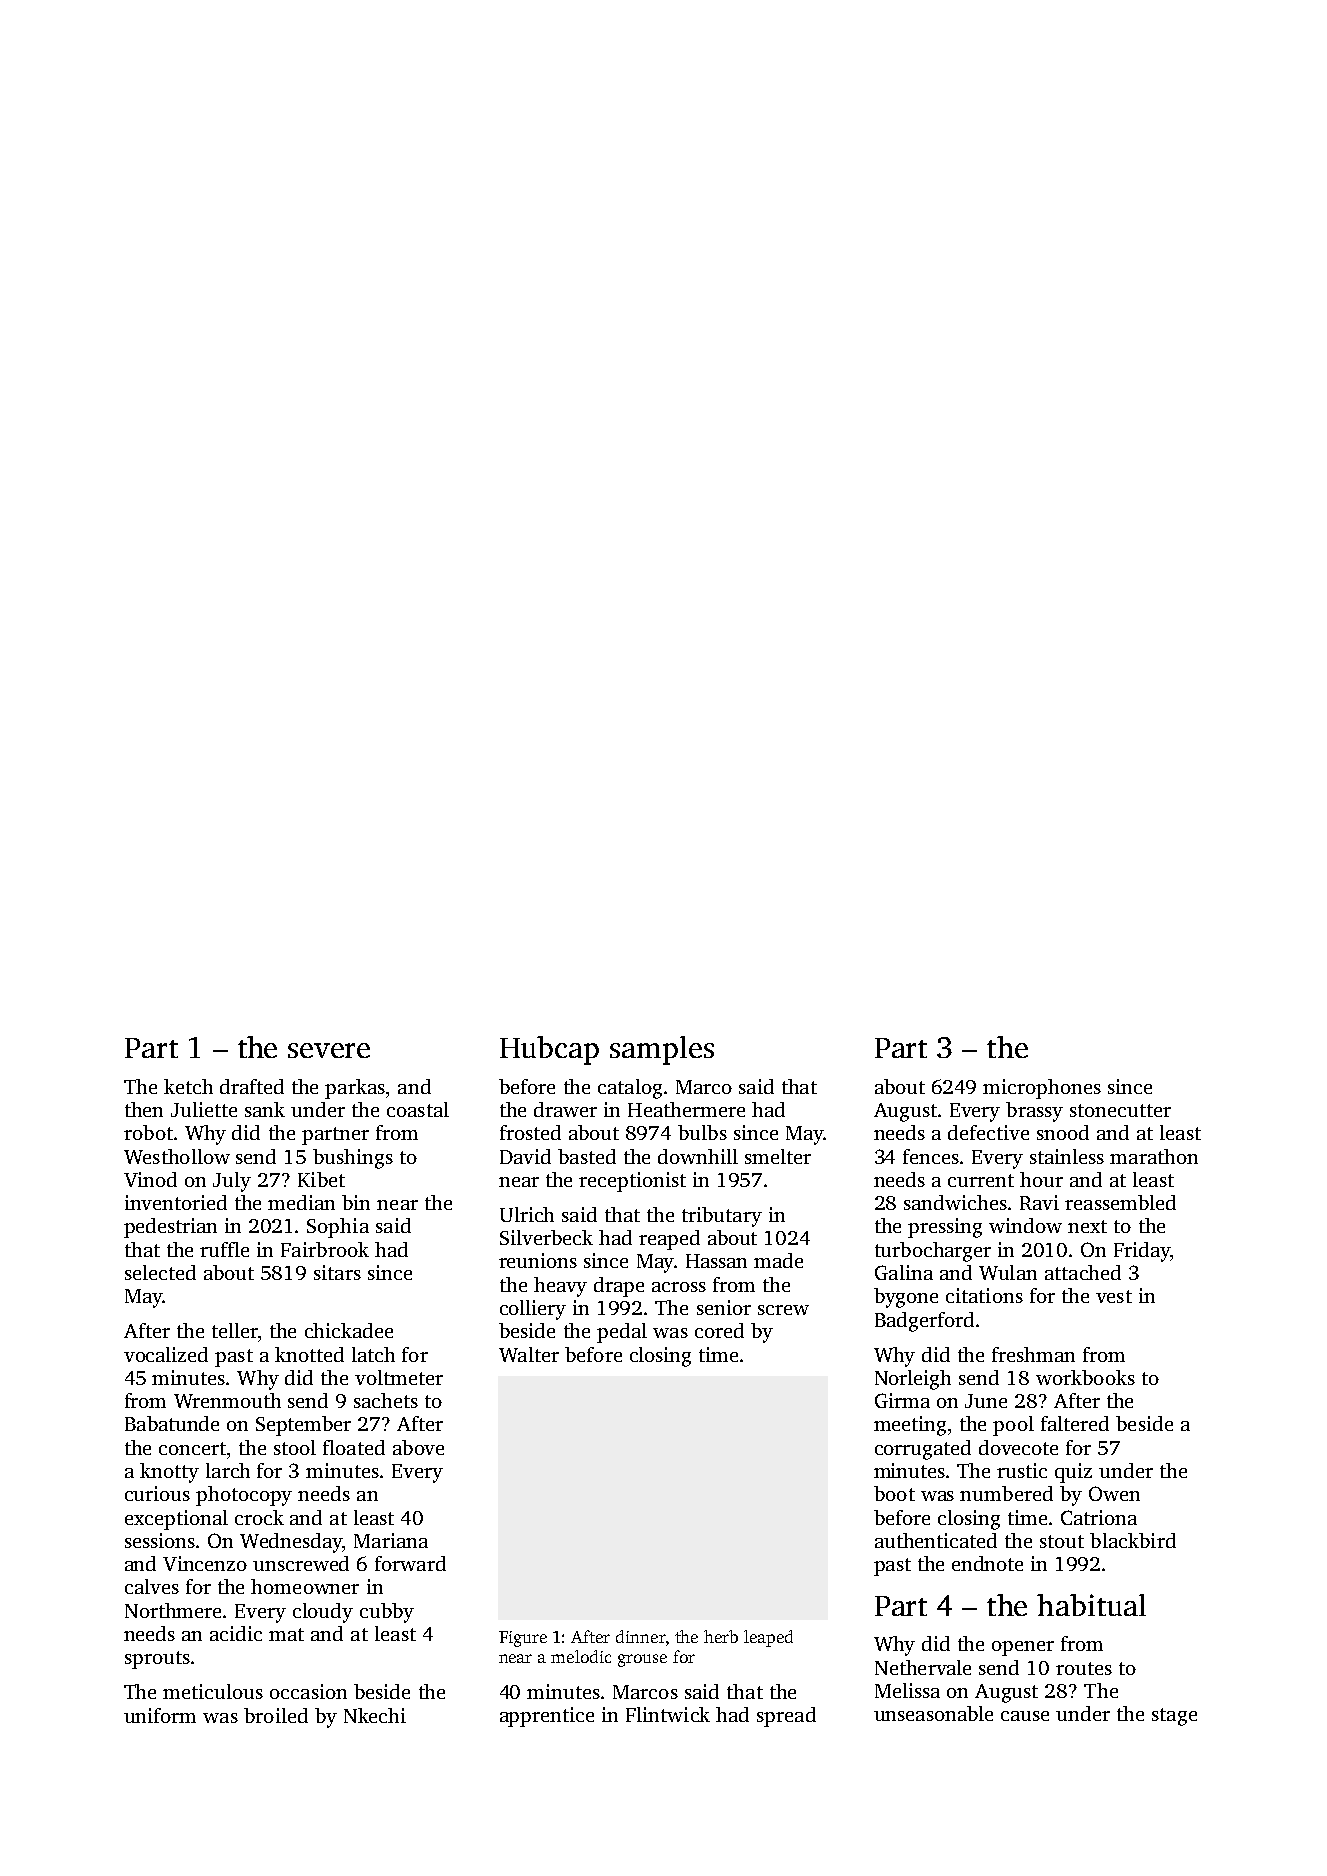 Image resolution: width=1327 pixels, height=1876 pixels. I want to click on habitual, so click(1091, 1605).
